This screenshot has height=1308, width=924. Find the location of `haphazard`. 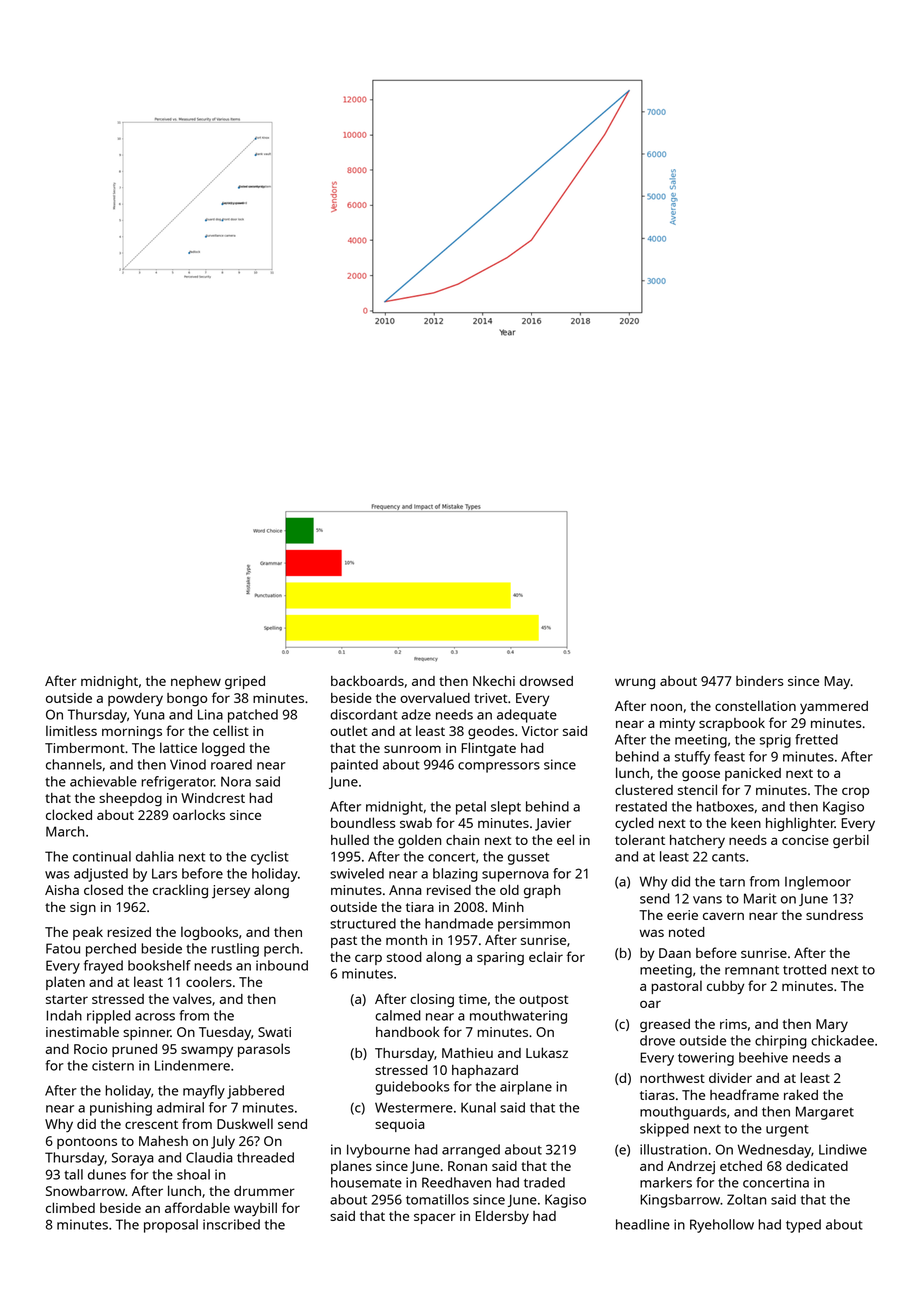

haphazard is located at coordinates (485, 1071).
